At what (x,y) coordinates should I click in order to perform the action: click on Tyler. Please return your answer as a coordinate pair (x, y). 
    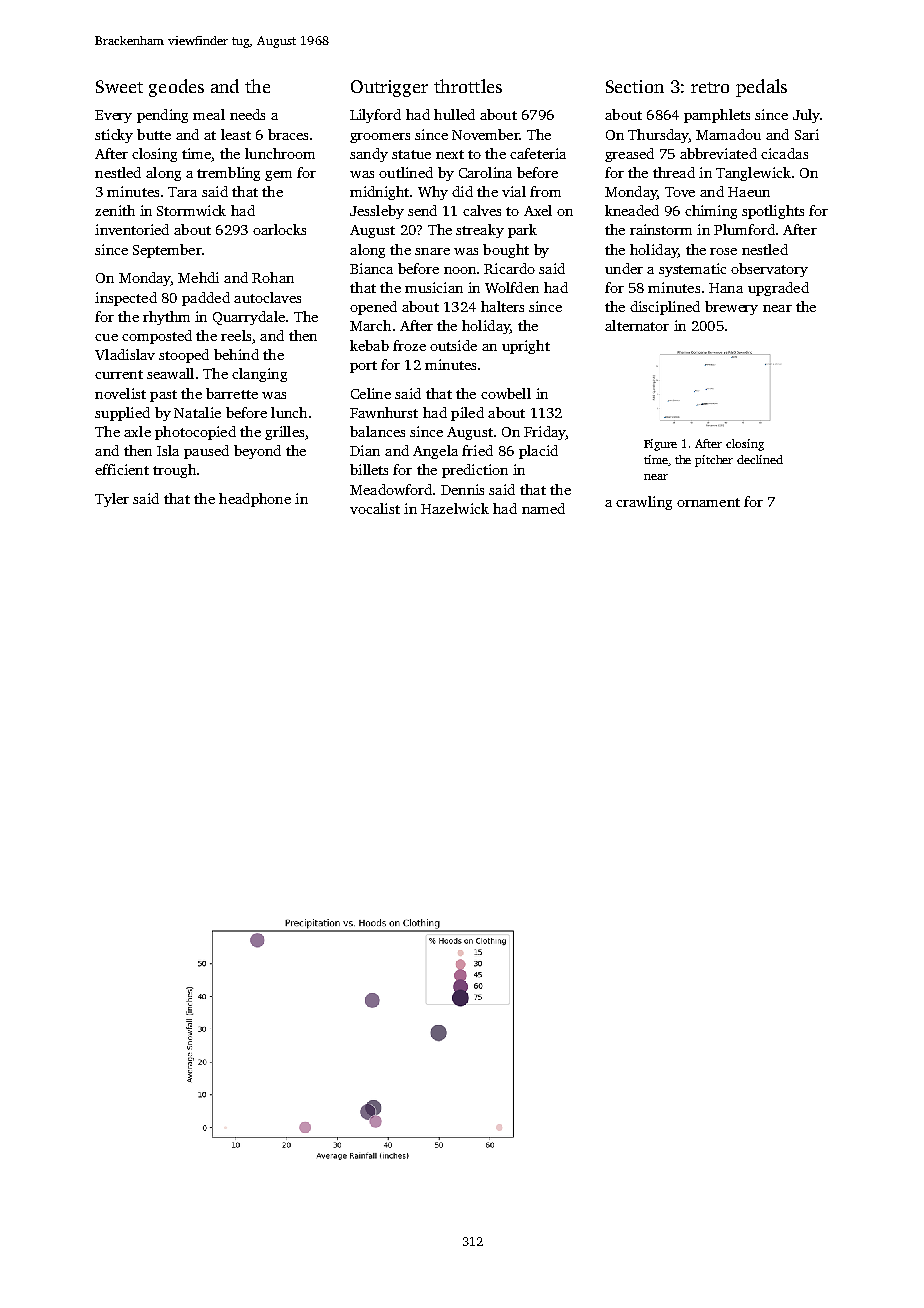
    Looking at the image, I should click on (112, 500).
